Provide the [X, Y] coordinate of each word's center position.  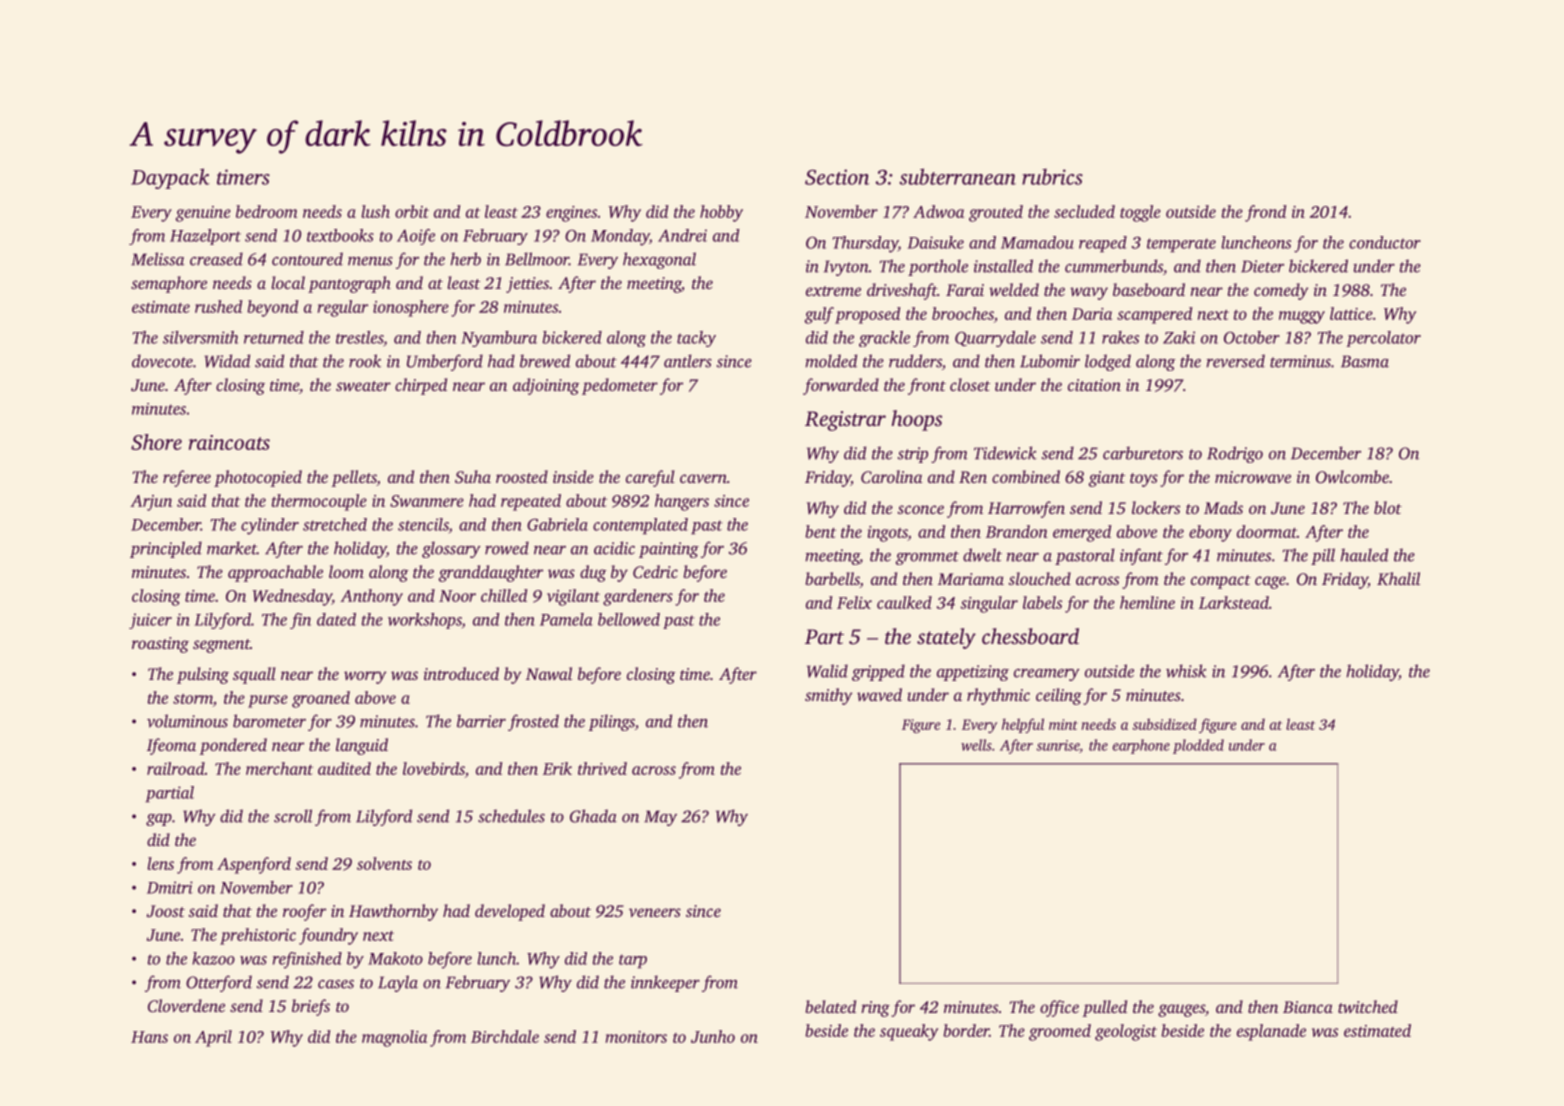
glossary [451, 549]
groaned [321, 699]
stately [946, 638]
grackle [884, 339]
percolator [1383, 339]
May [660, 818]
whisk [1186, 671]
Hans [149, 1037]
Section [837, 177]
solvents [384, 863]
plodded [1198, 746]
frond [1265, 213]
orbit [412, 211]
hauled [1364, 555]
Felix [854, 602]
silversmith [200, 337]
